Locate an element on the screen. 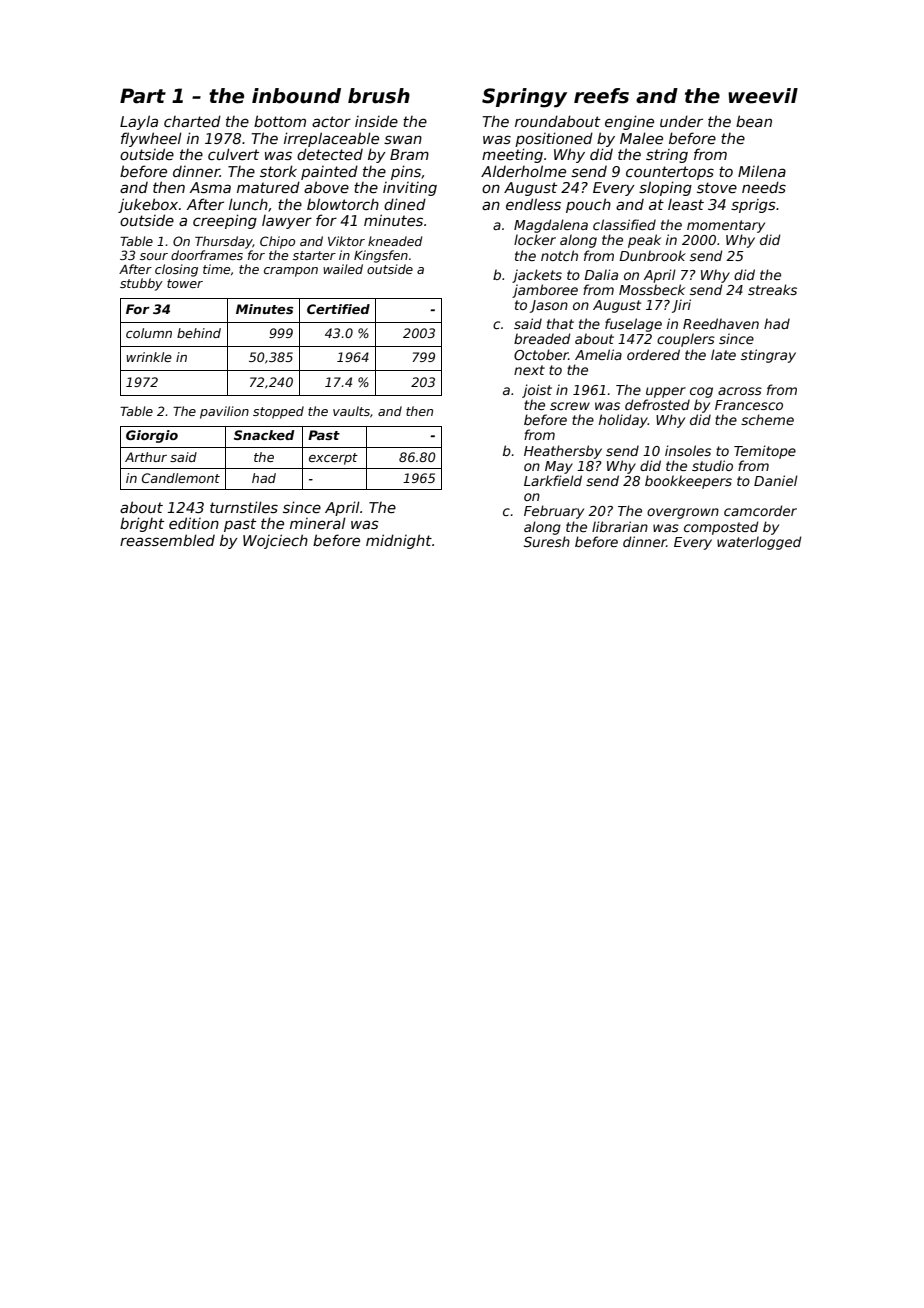  wailed is located at coordinates (343, 269).
